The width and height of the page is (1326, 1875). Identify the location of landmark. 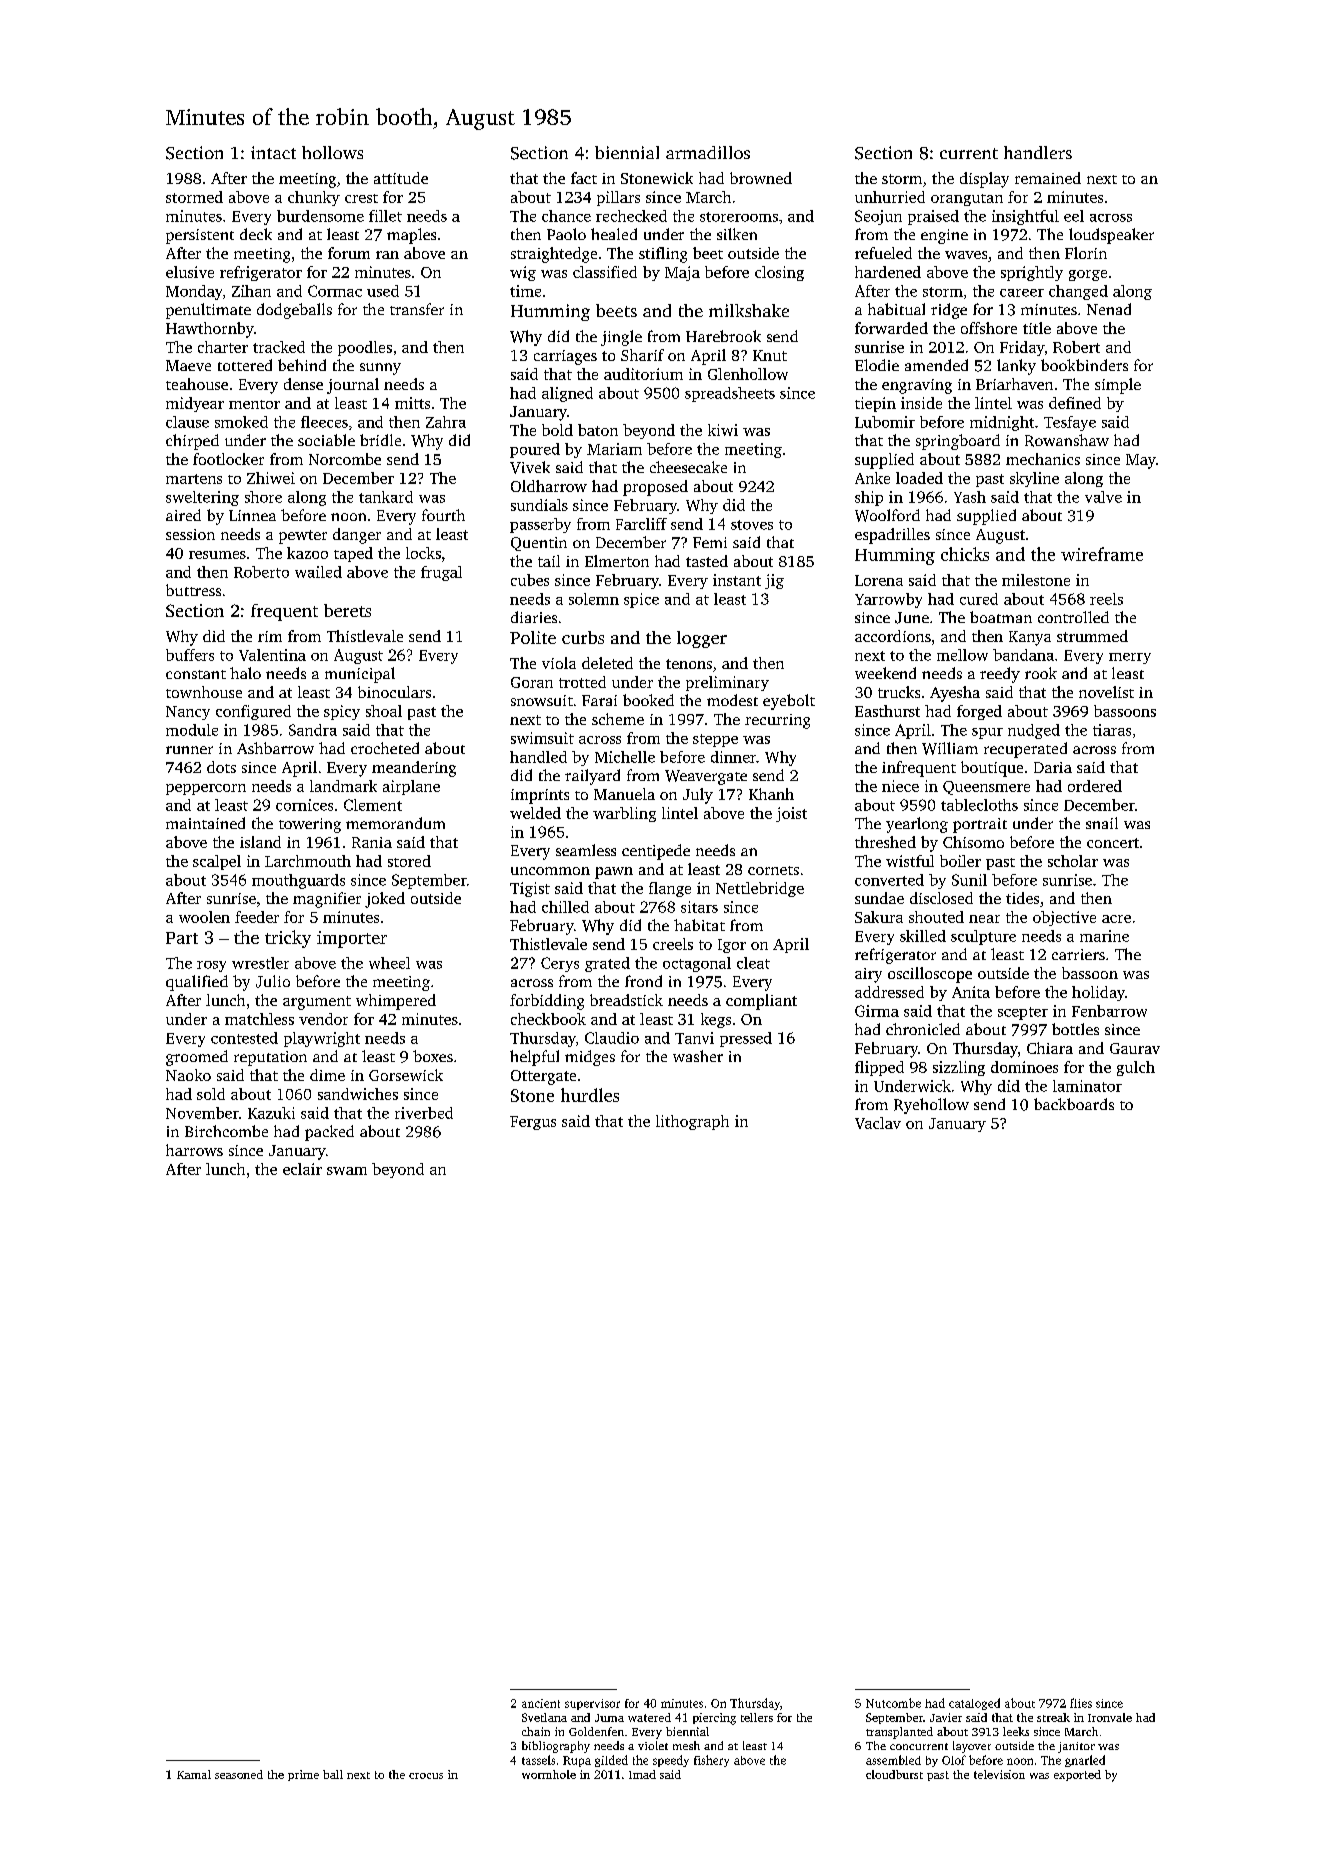
(343, 786).
